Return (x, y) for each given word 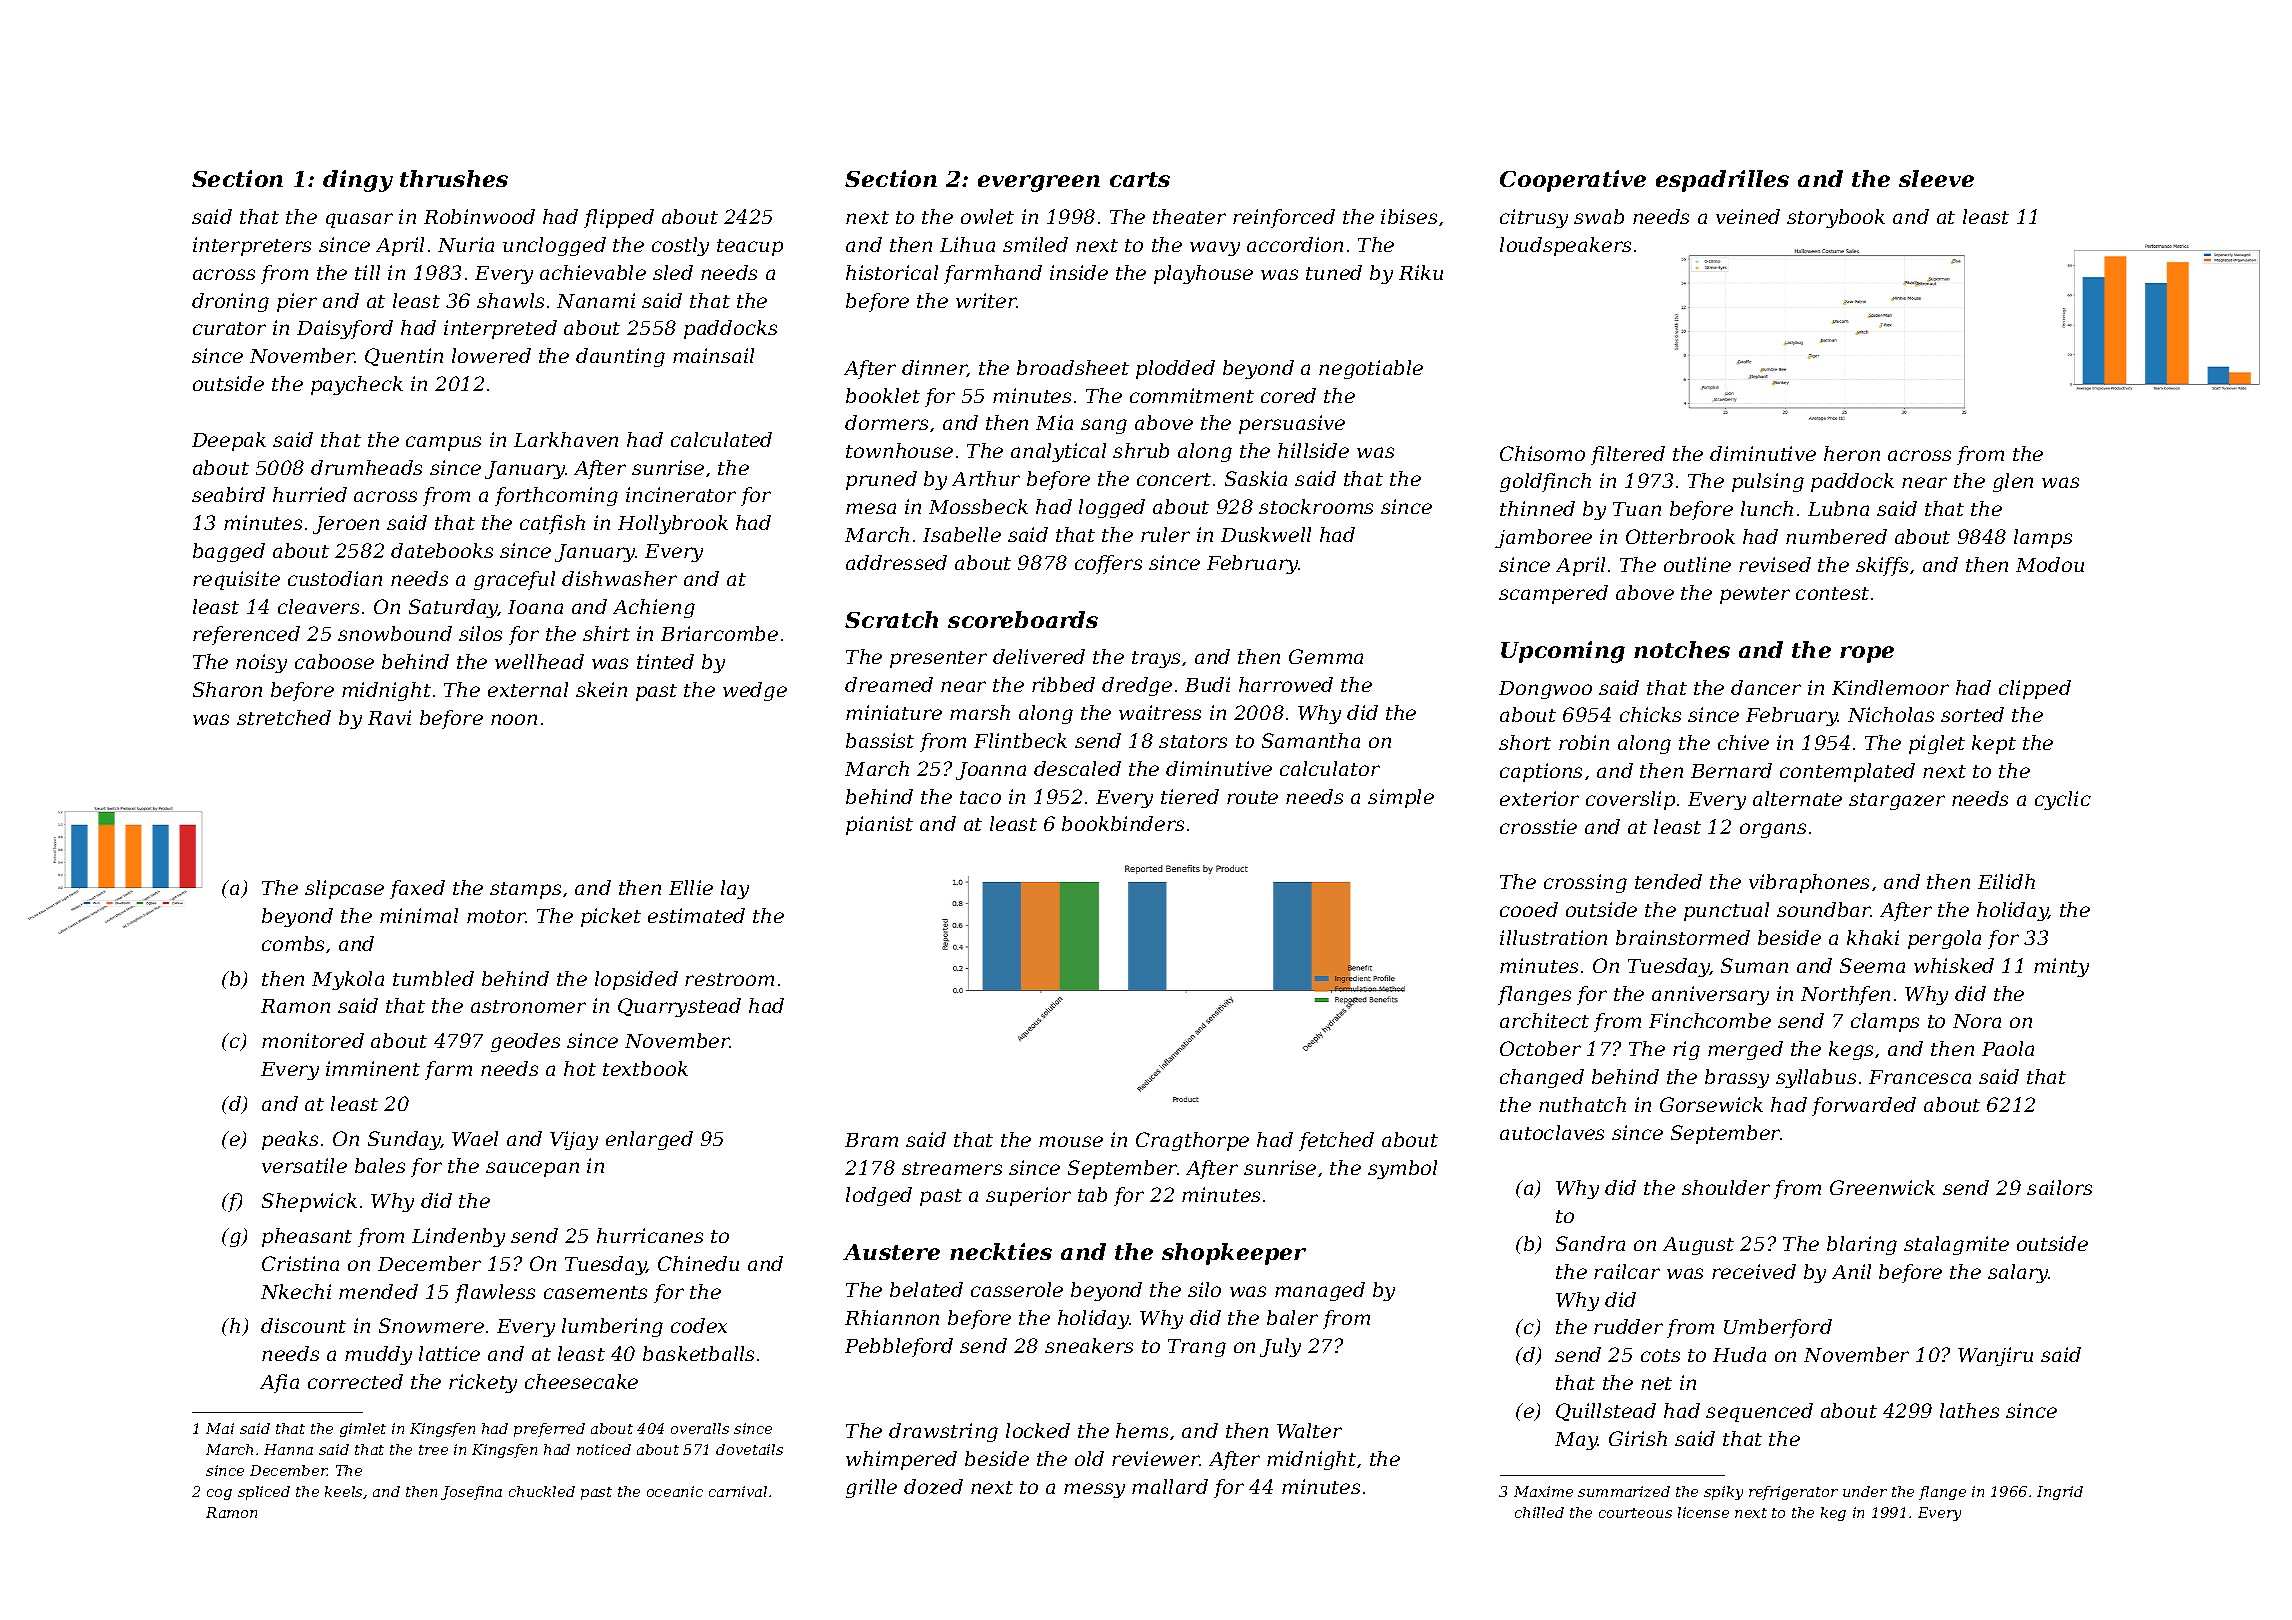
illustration (1553, 937)
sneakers (1089, 1345)
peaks (290, 1140)
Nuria (466, 244)
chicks (1650, 714)
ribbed (1063, 684)
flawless (495, 1293)
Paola (2008, 1048)
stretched (284, 717)
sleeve (1936, 178)
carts (1140, 179)
